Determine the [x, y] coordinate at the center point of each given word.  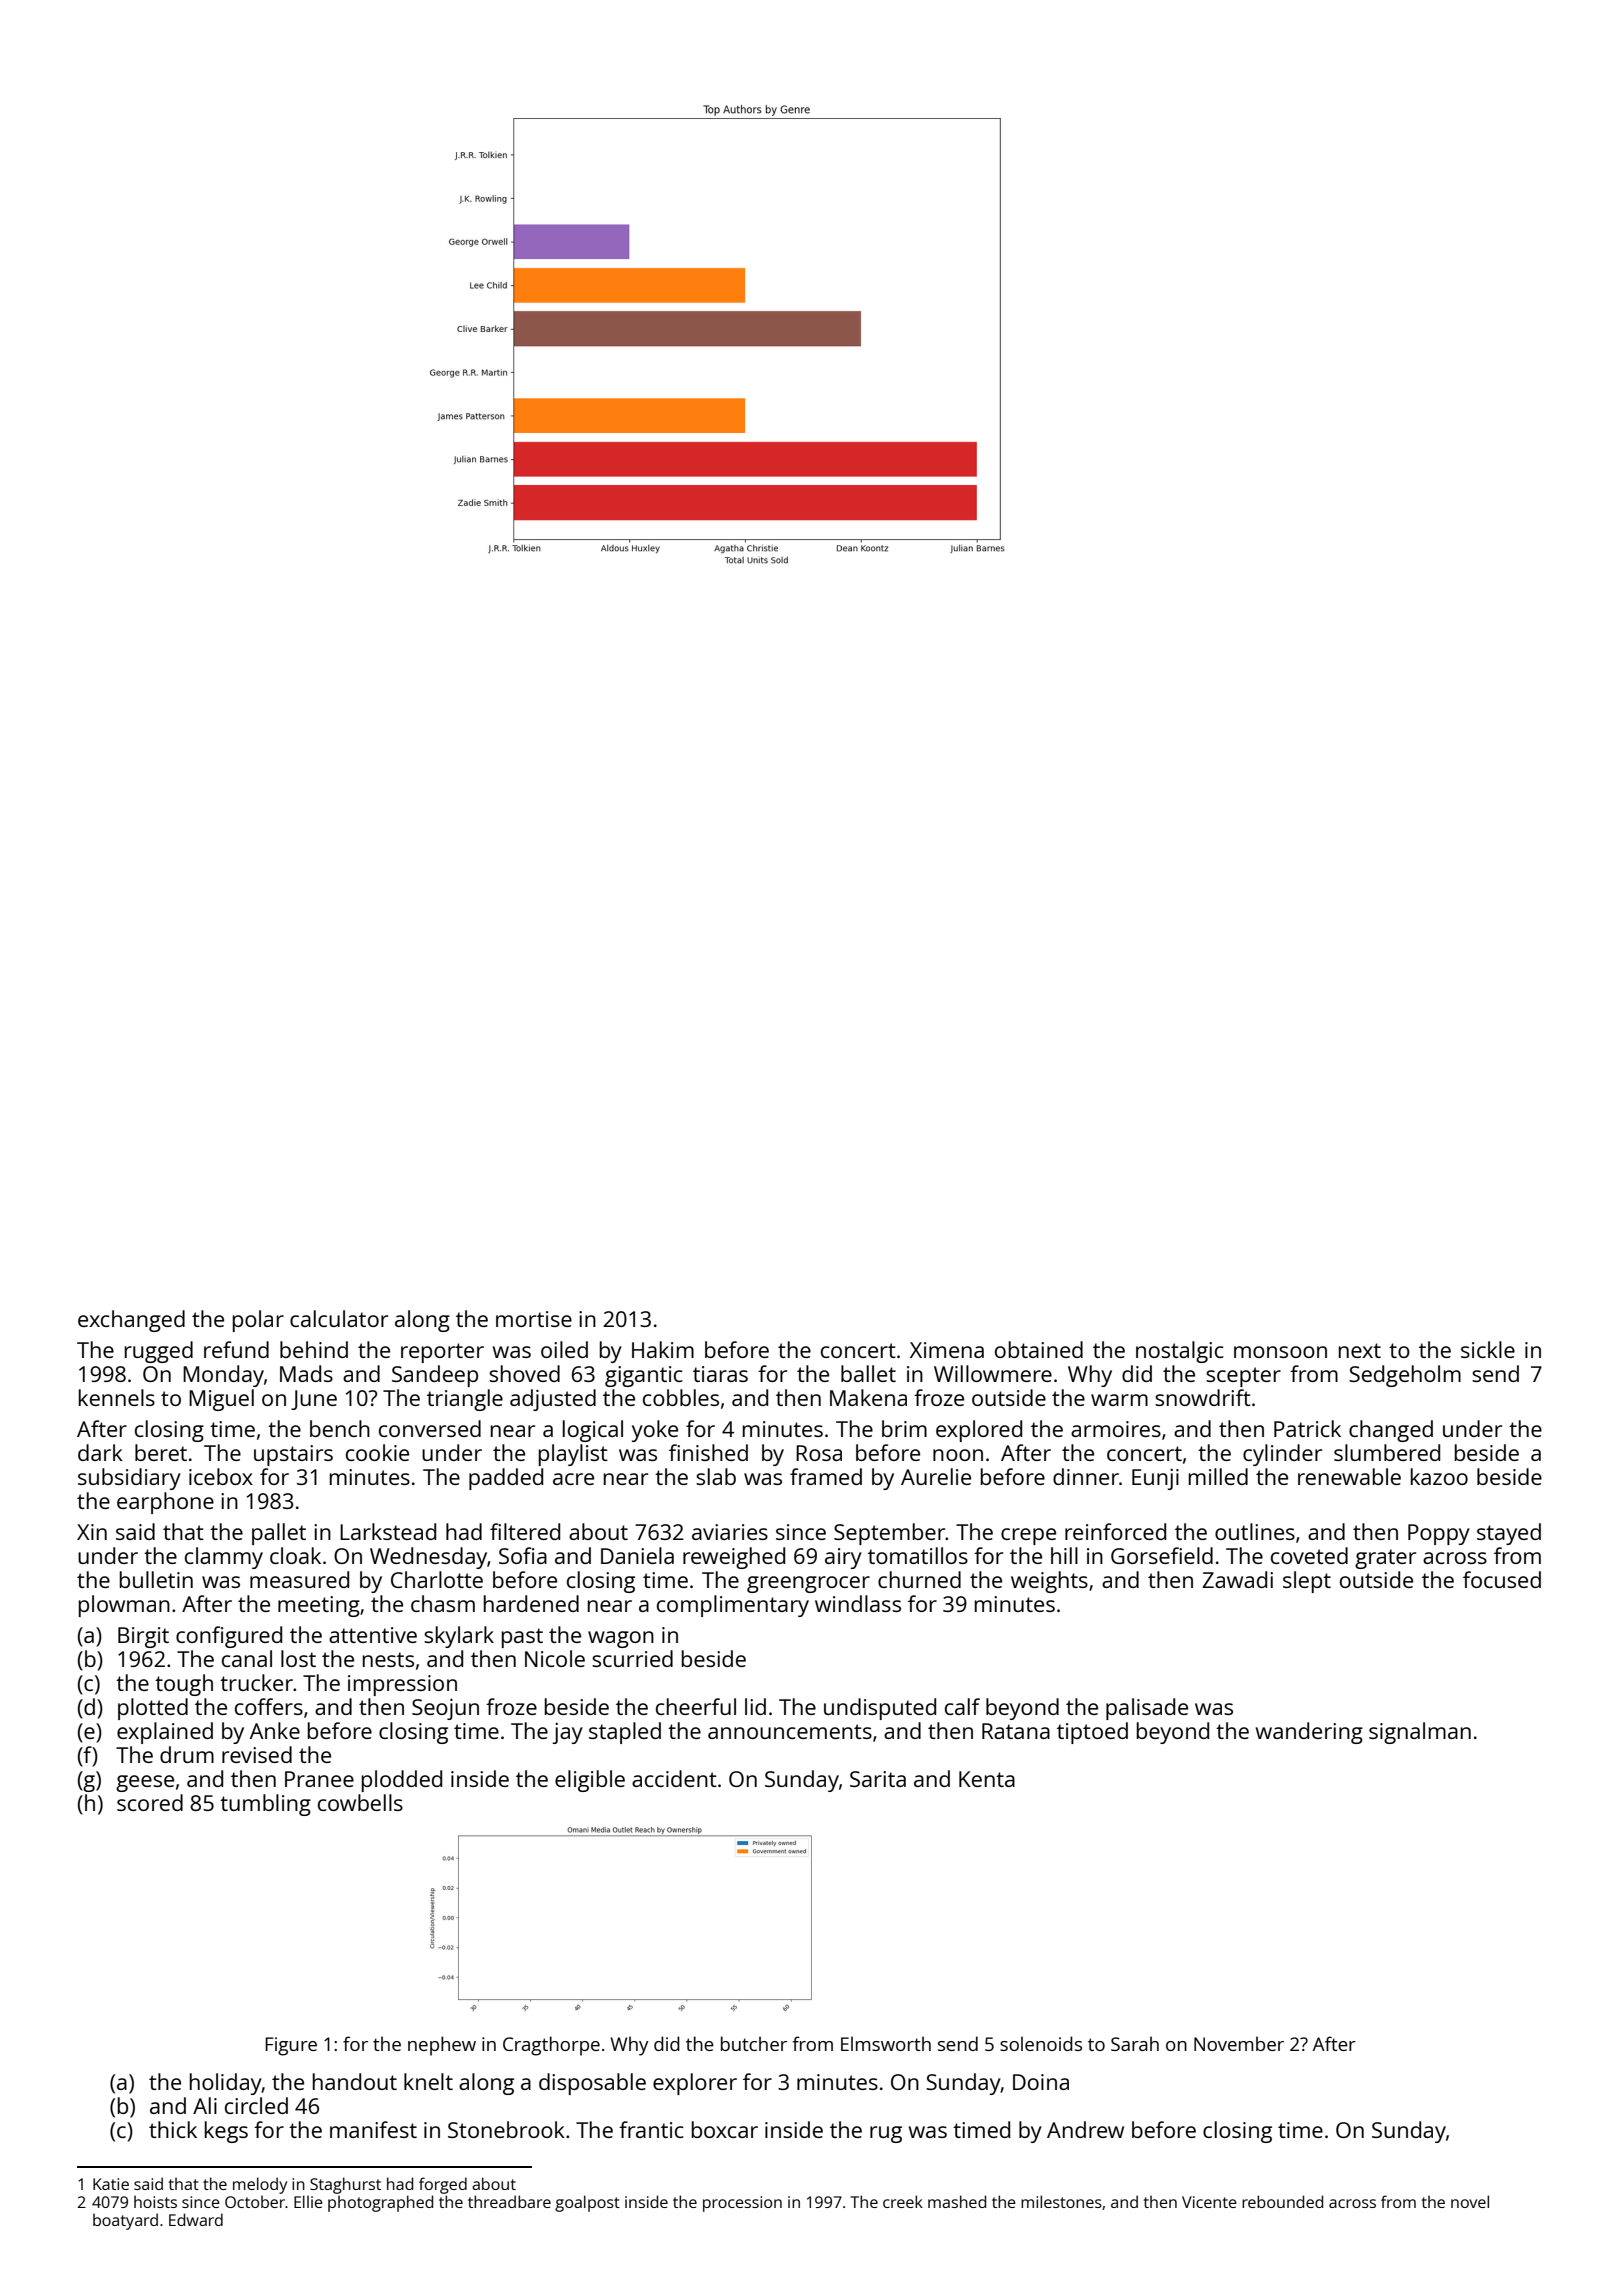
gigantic [644, 1376]
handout [355, 2081]
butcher [754, 2043]
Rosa [819, 1453]
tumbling [265, 1805]
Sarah [1135, 2043]
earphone [165, 1503]
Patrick [1307, 1428]
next [1360, 1350]
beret [161, 1452]
